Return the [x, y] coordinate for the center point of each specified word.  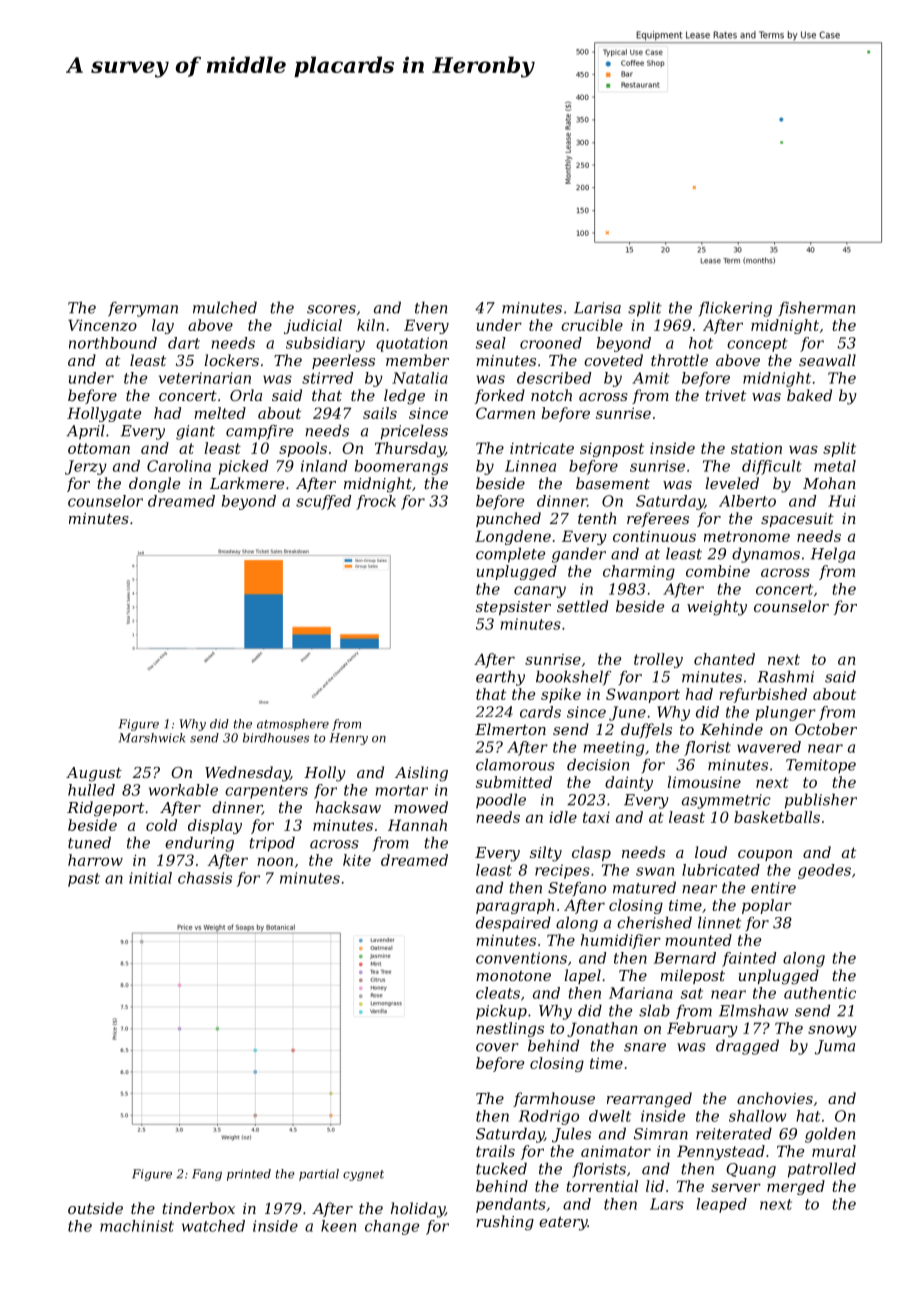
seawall [827, 360]
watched [213, 1226]
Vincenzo [102, 325]
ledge [404, 397]
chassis [205, 878]
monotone [513, 976]
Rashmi [785, 676]
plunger [786, 713]
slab [654, 1010]
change [392, 1227]
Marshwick [152, 738]
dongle [154, 485]
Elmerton [510, 729]
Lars [667, 1204]
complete [510, 555]
